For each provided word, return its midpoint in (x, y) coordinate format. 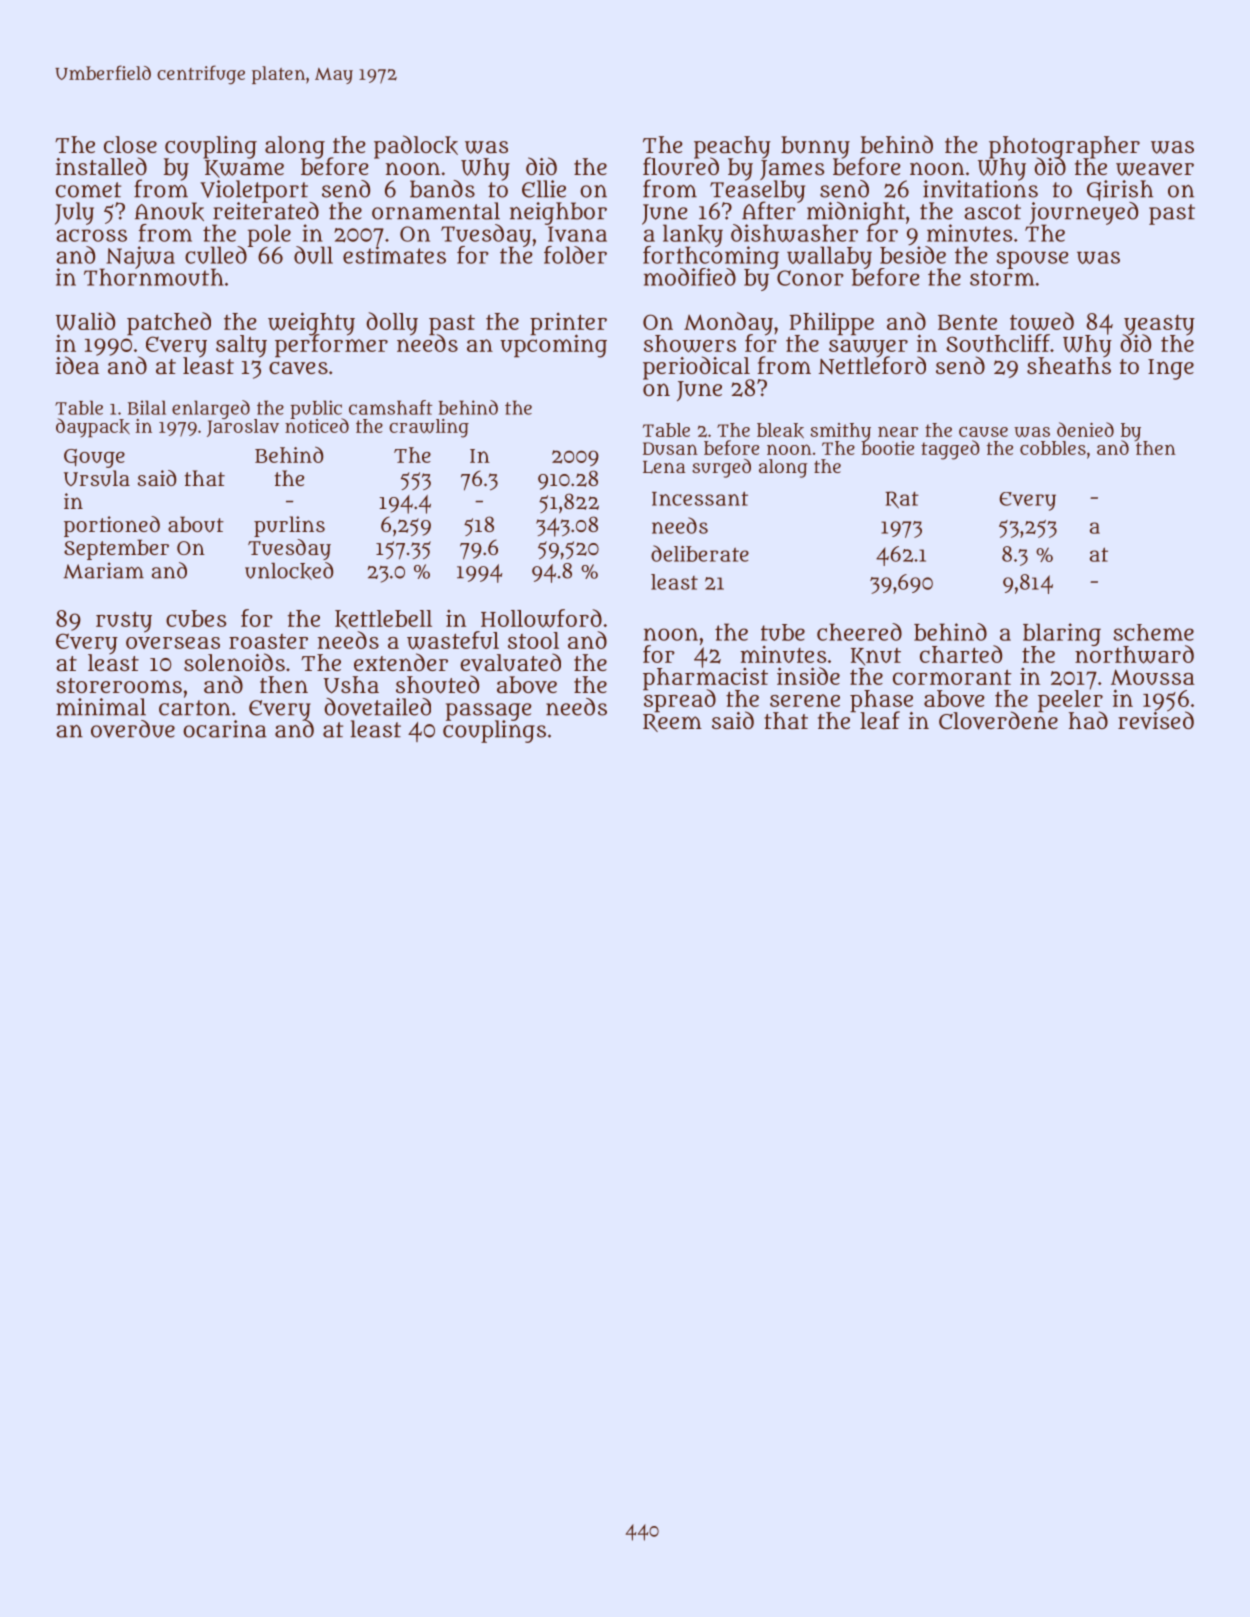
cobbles (1053, 448)
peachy (732, 147)
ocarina (224, 729)
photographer (1064, 147)
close (130, 144)
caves (298, 368)
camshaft (391, 407)
